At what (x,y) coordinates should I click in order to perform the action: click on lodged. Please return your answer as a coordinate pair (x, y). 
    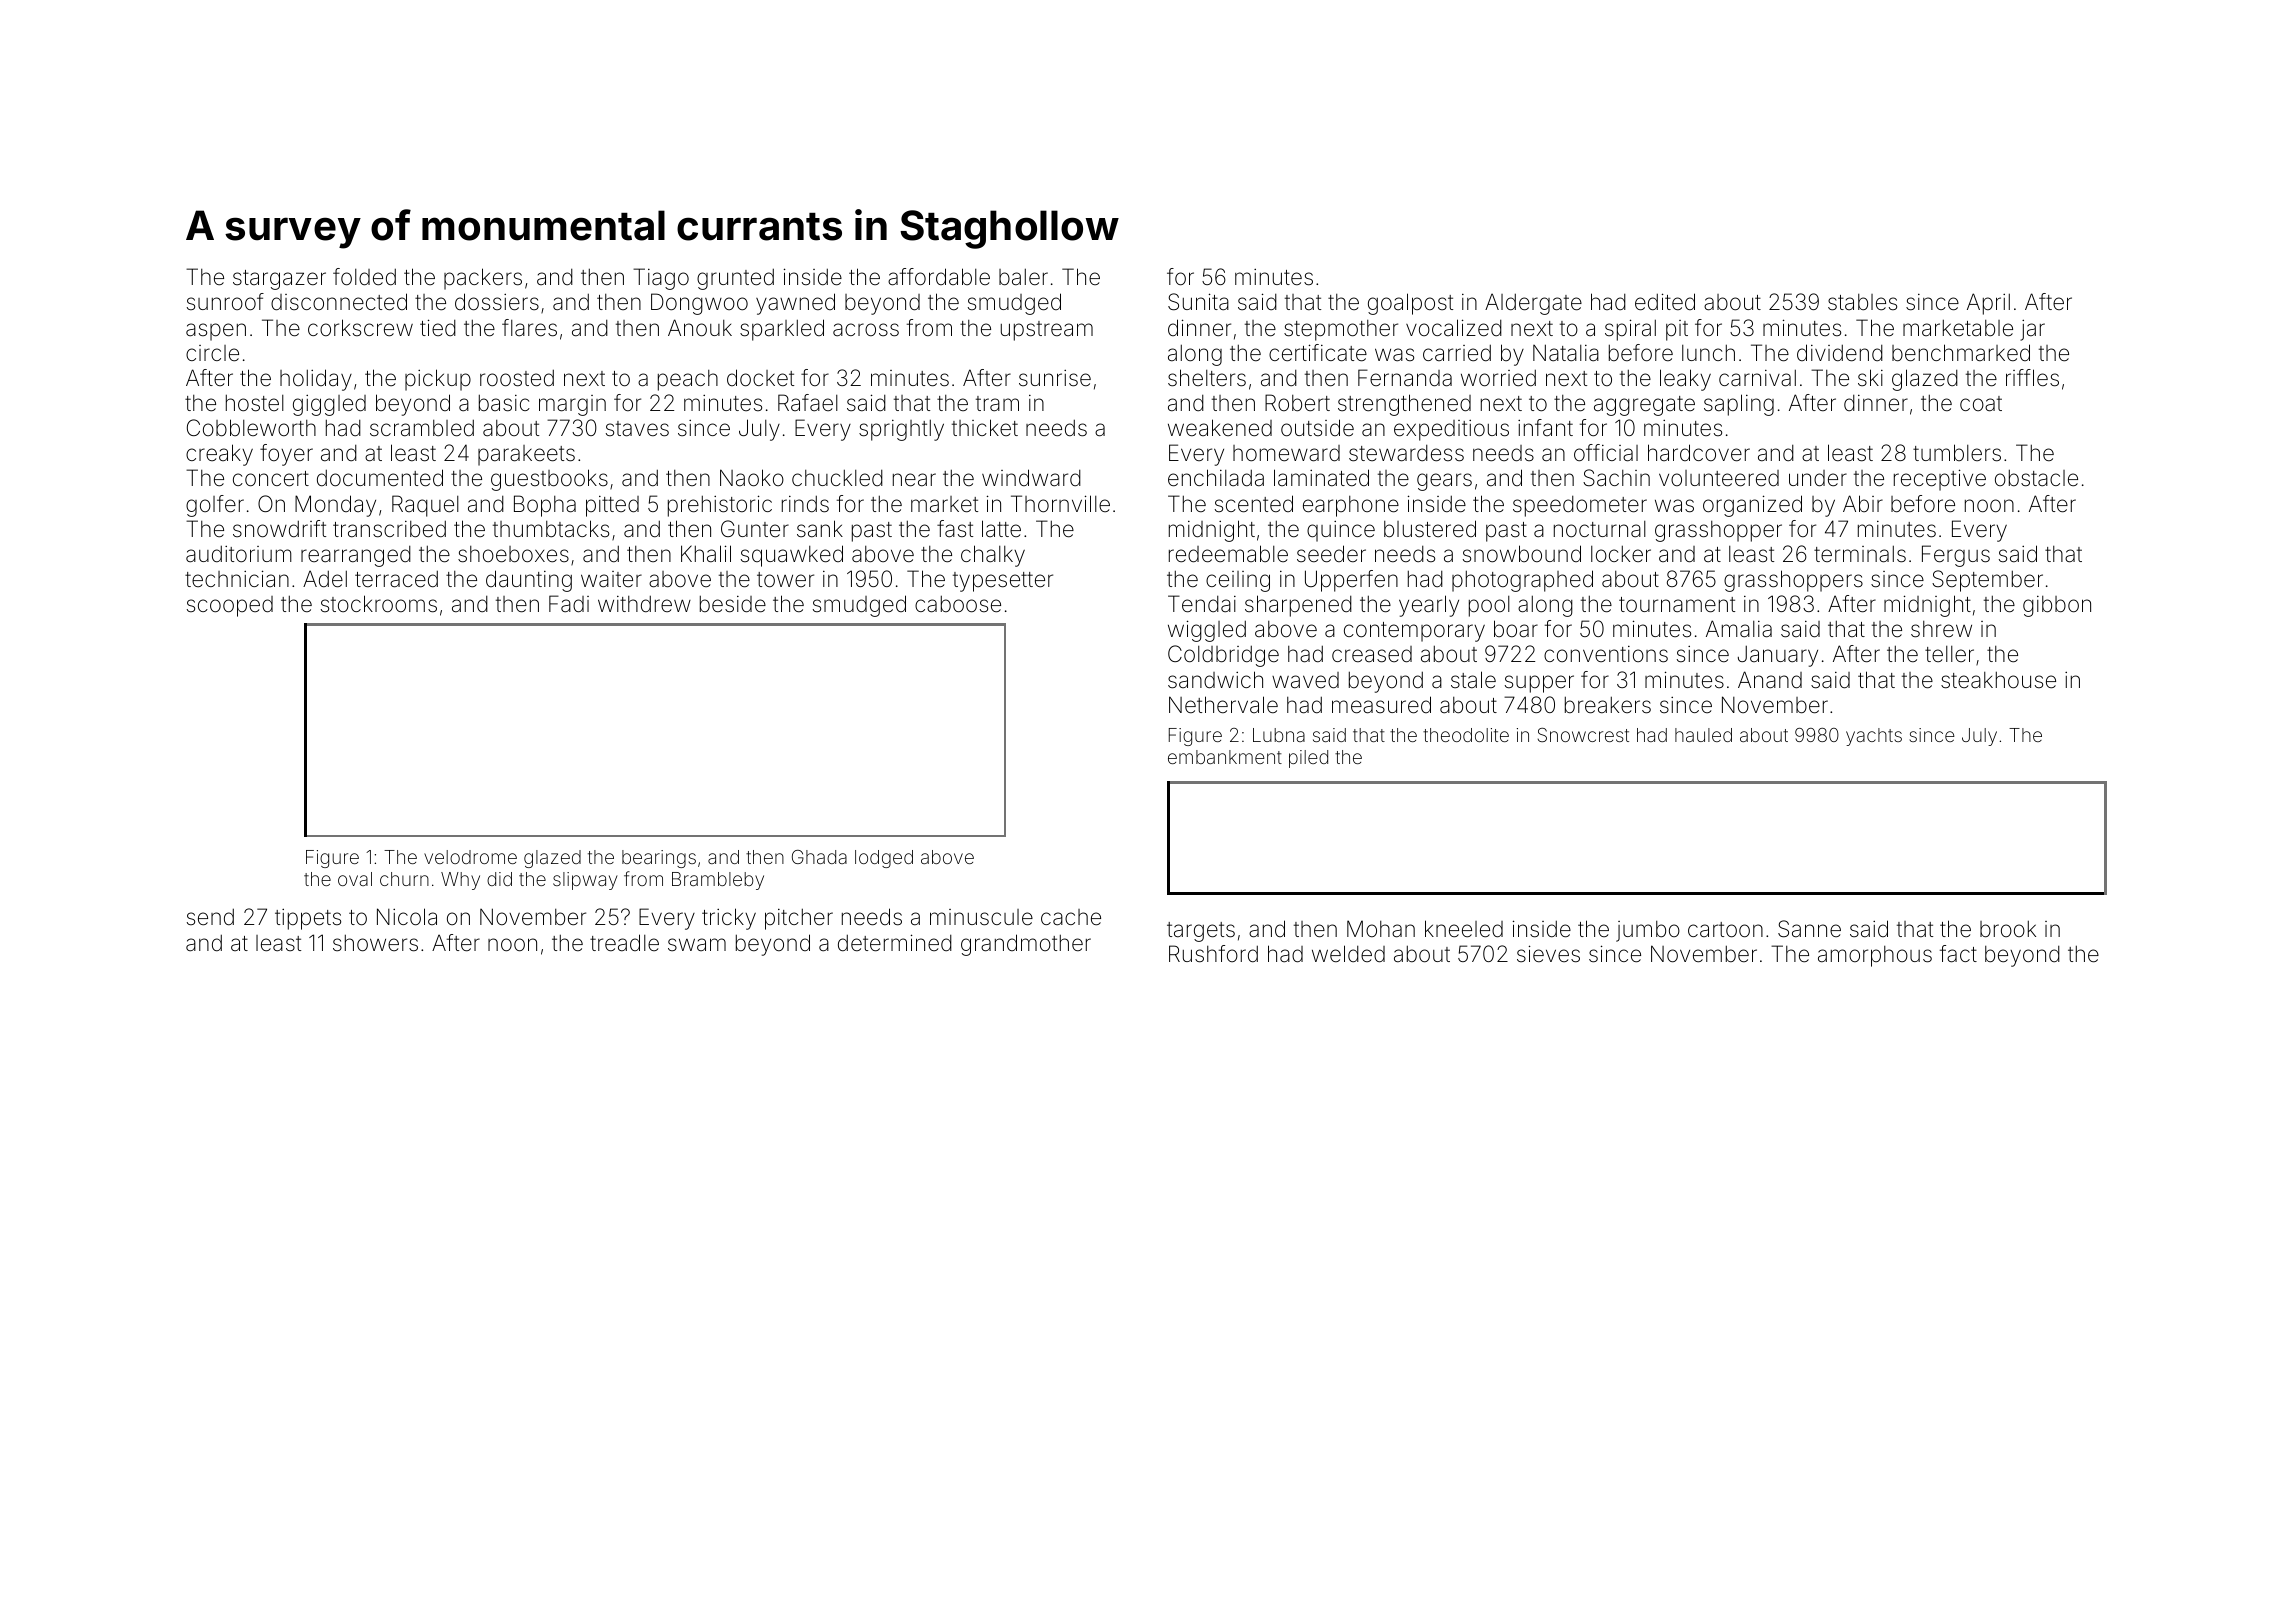
    Looking at the image, I should click on (884, 859).
